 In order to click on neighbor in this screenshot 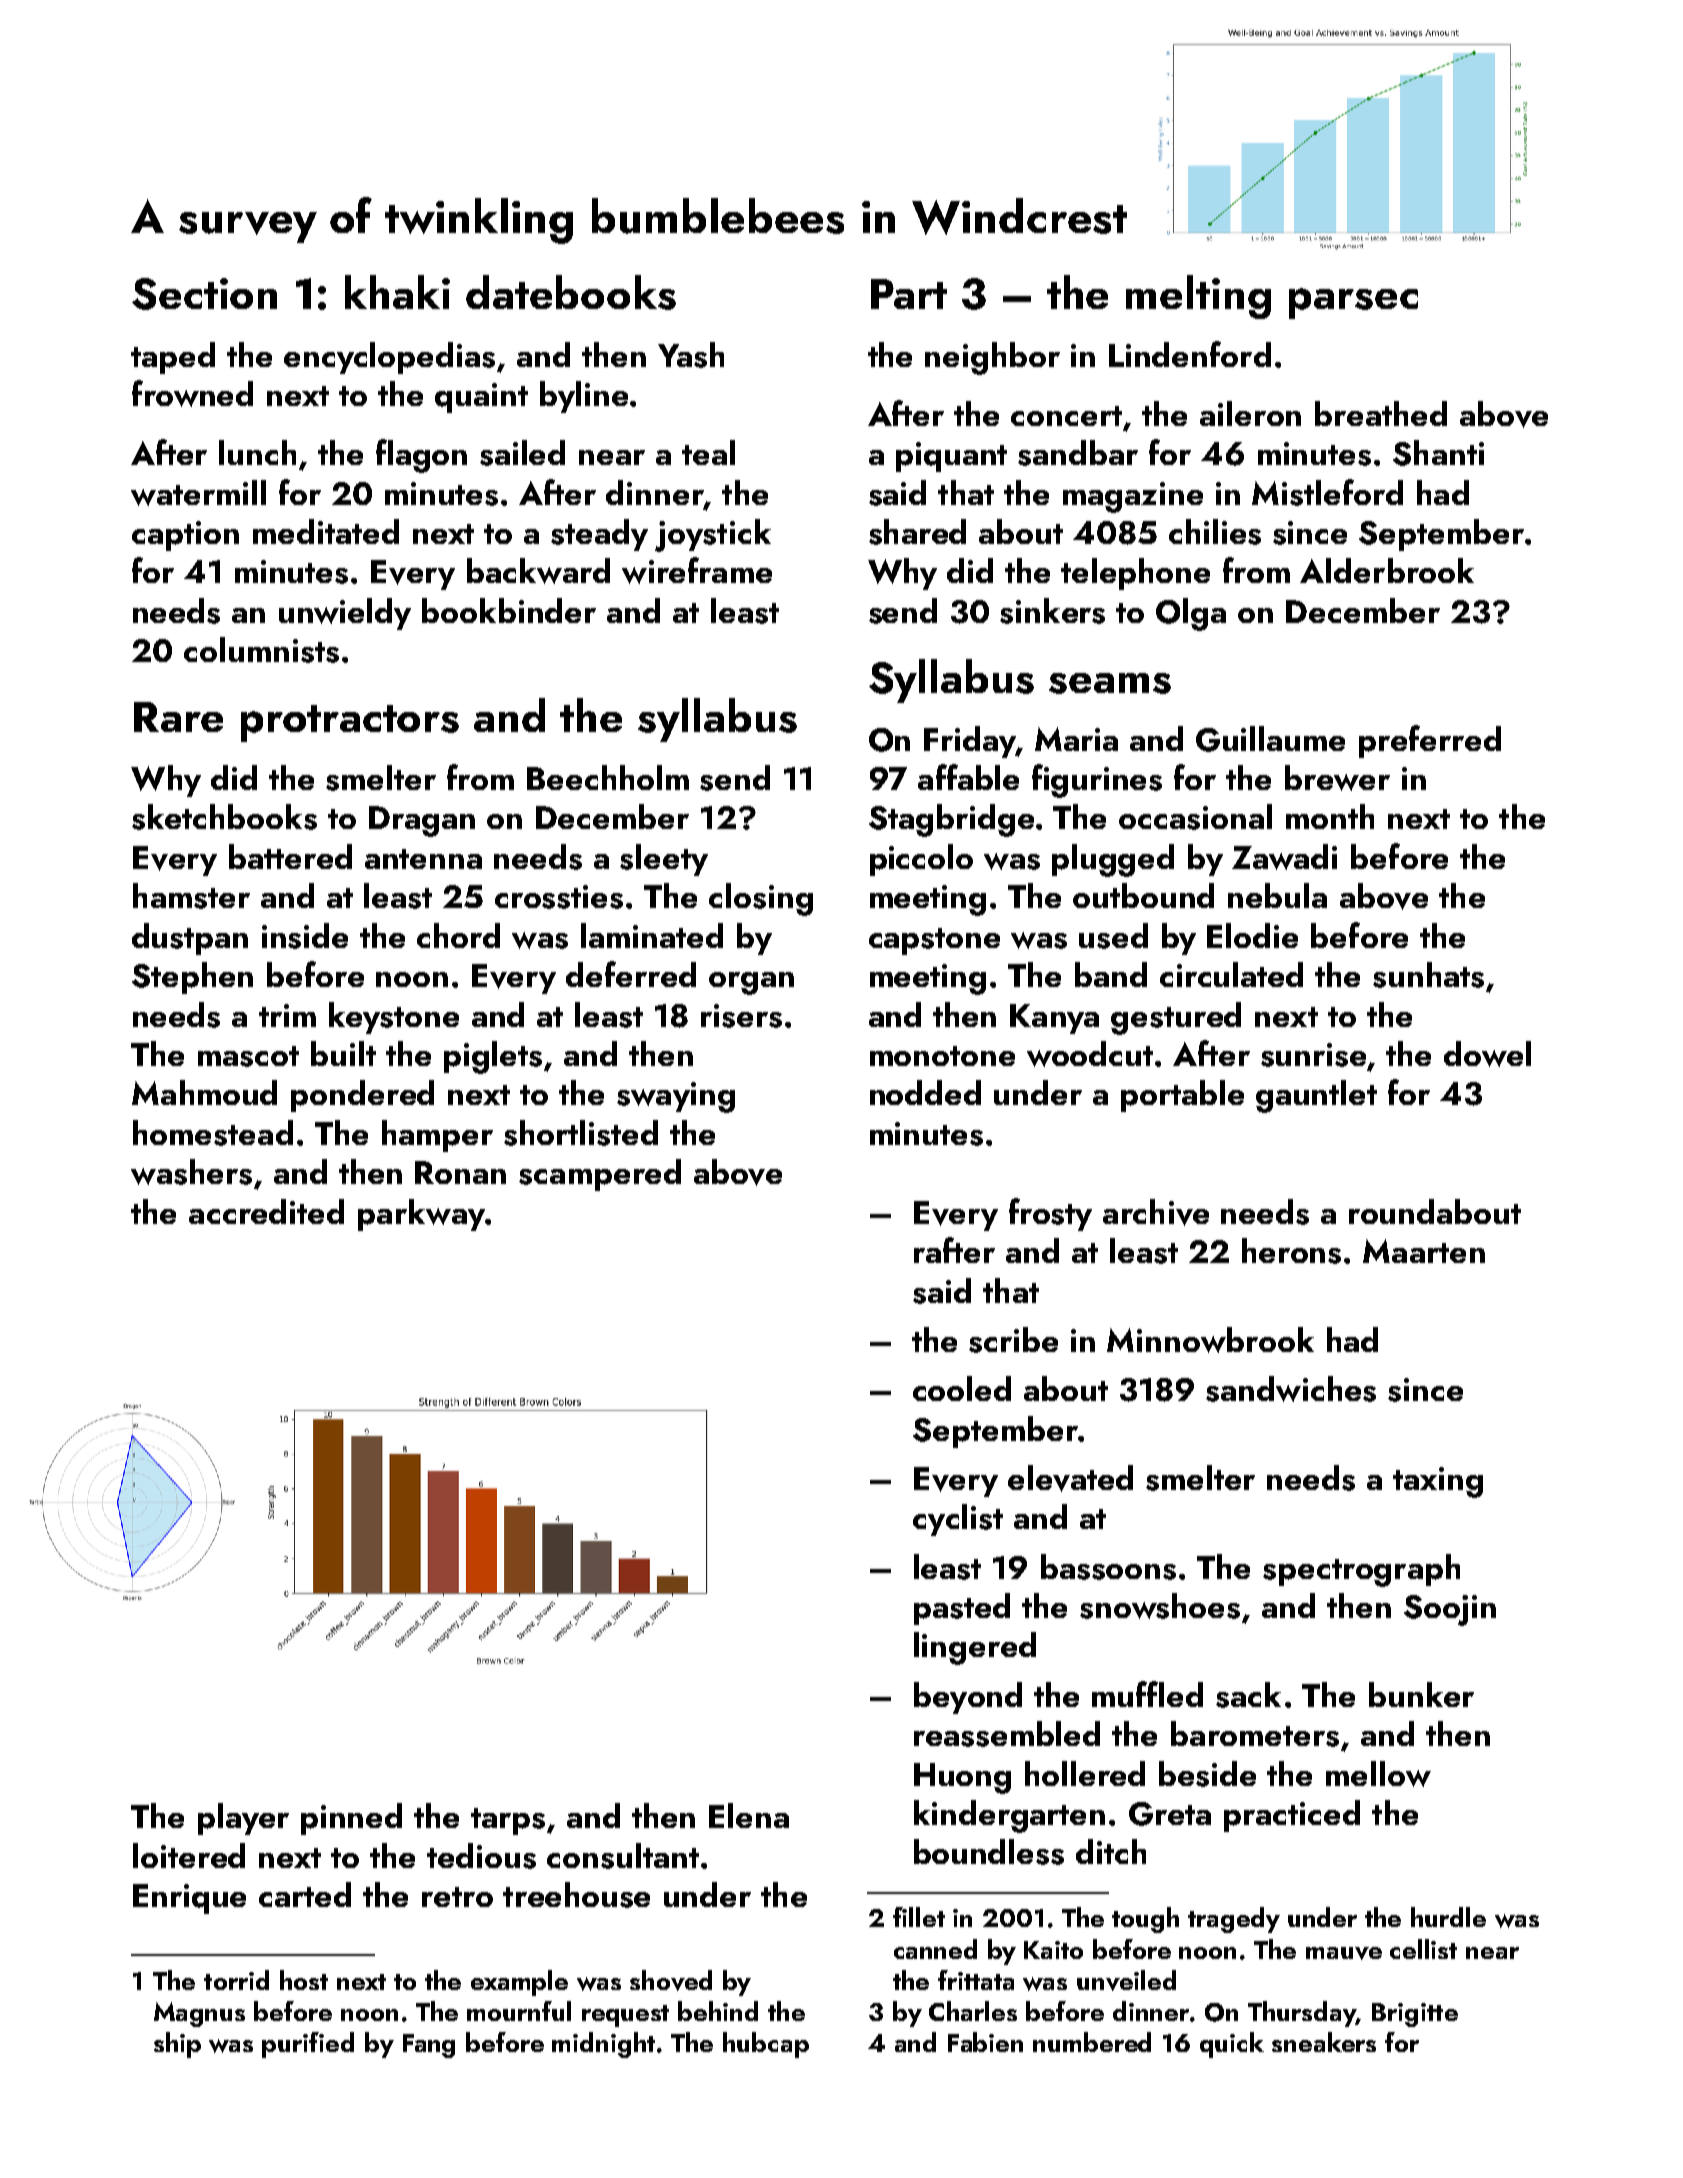, I will do `click(992, 358)`.
